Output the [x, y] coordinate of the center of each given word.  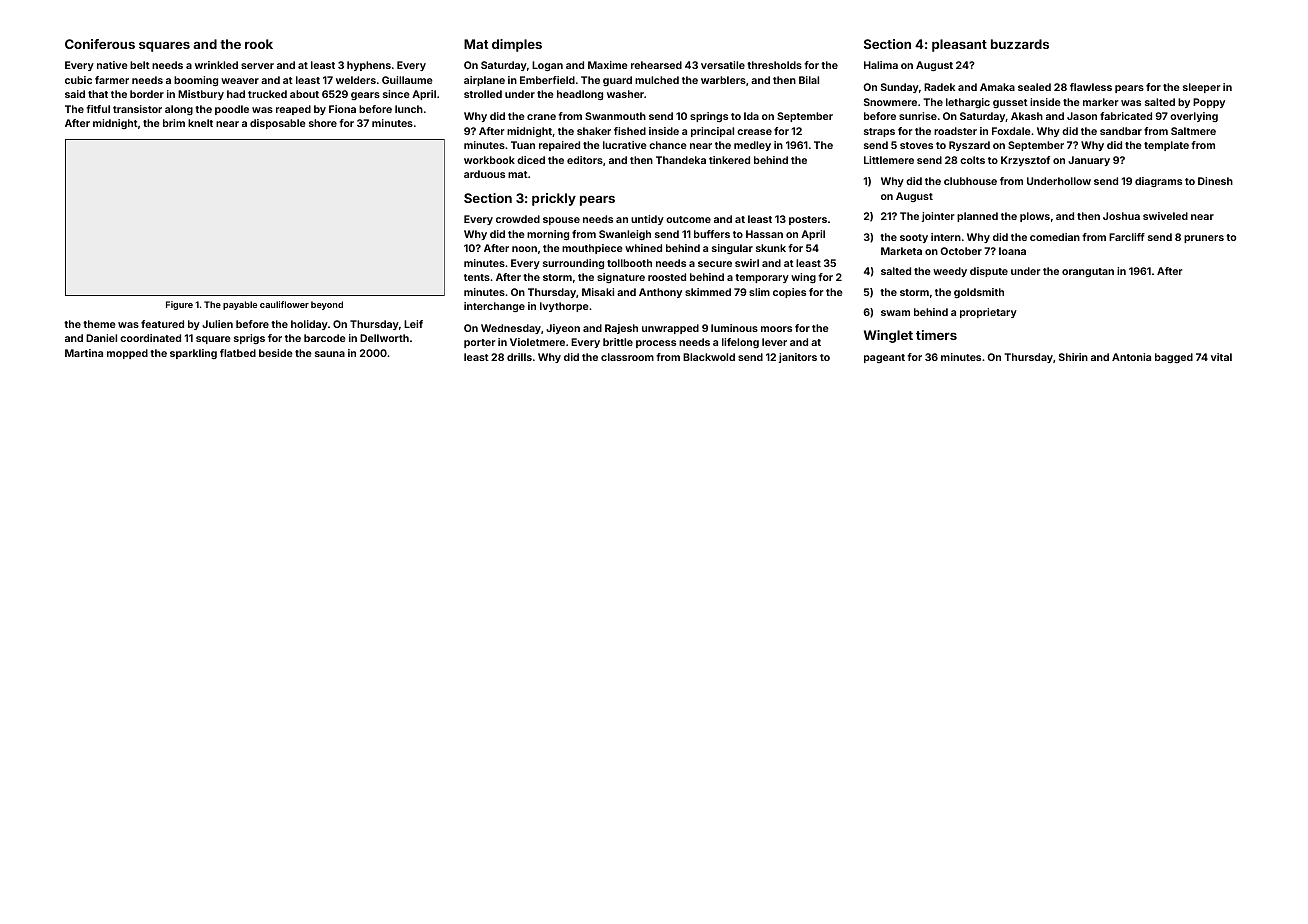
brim [174, 123]
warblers [723, 80]
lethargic [968, 103]
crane [541, 117]
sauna [330, 354]
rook [259, 44]
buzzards [1020, 44]
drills [519, 357]
